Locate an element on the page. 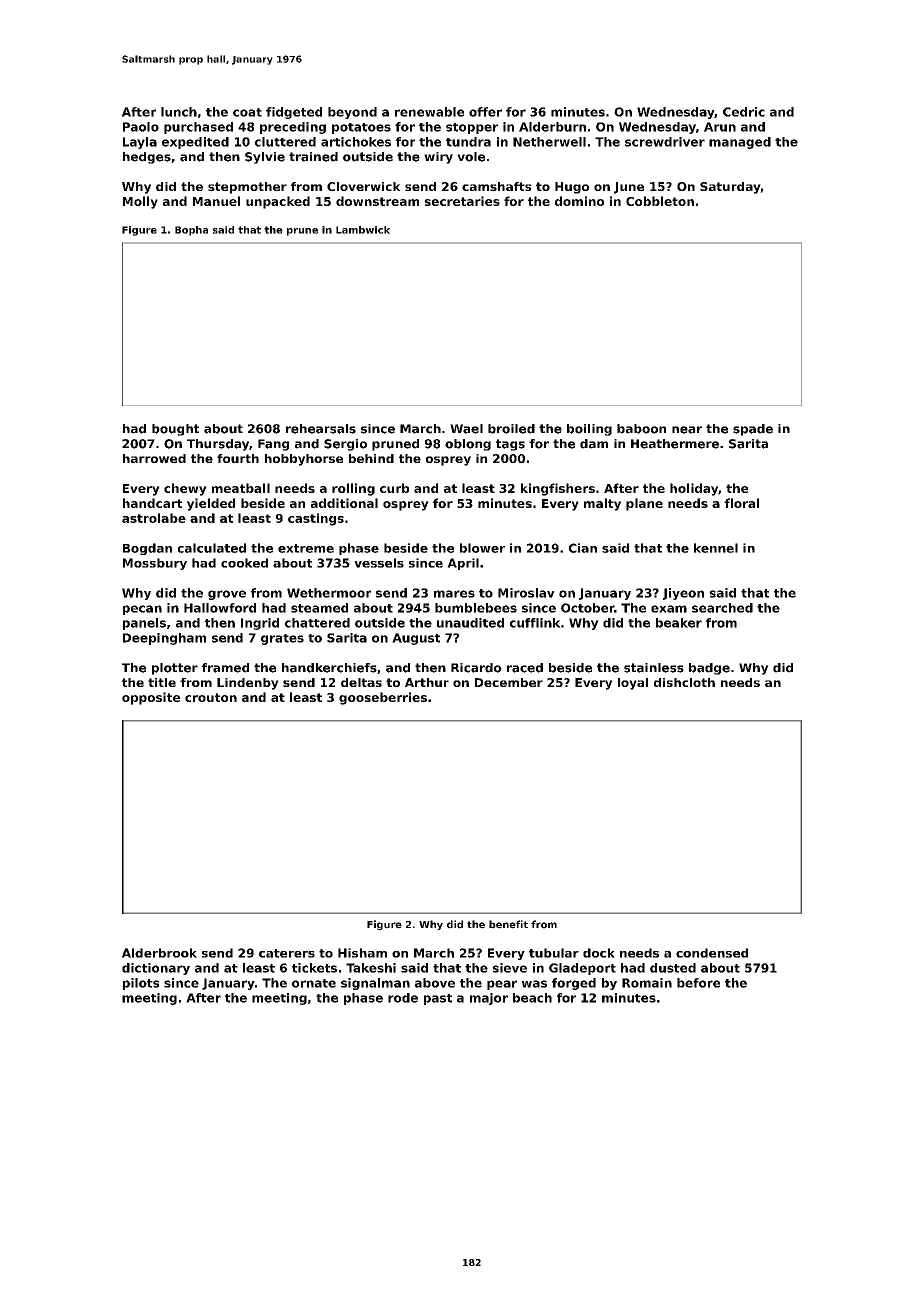  Ingrid is located at coordinates (260, 624).
